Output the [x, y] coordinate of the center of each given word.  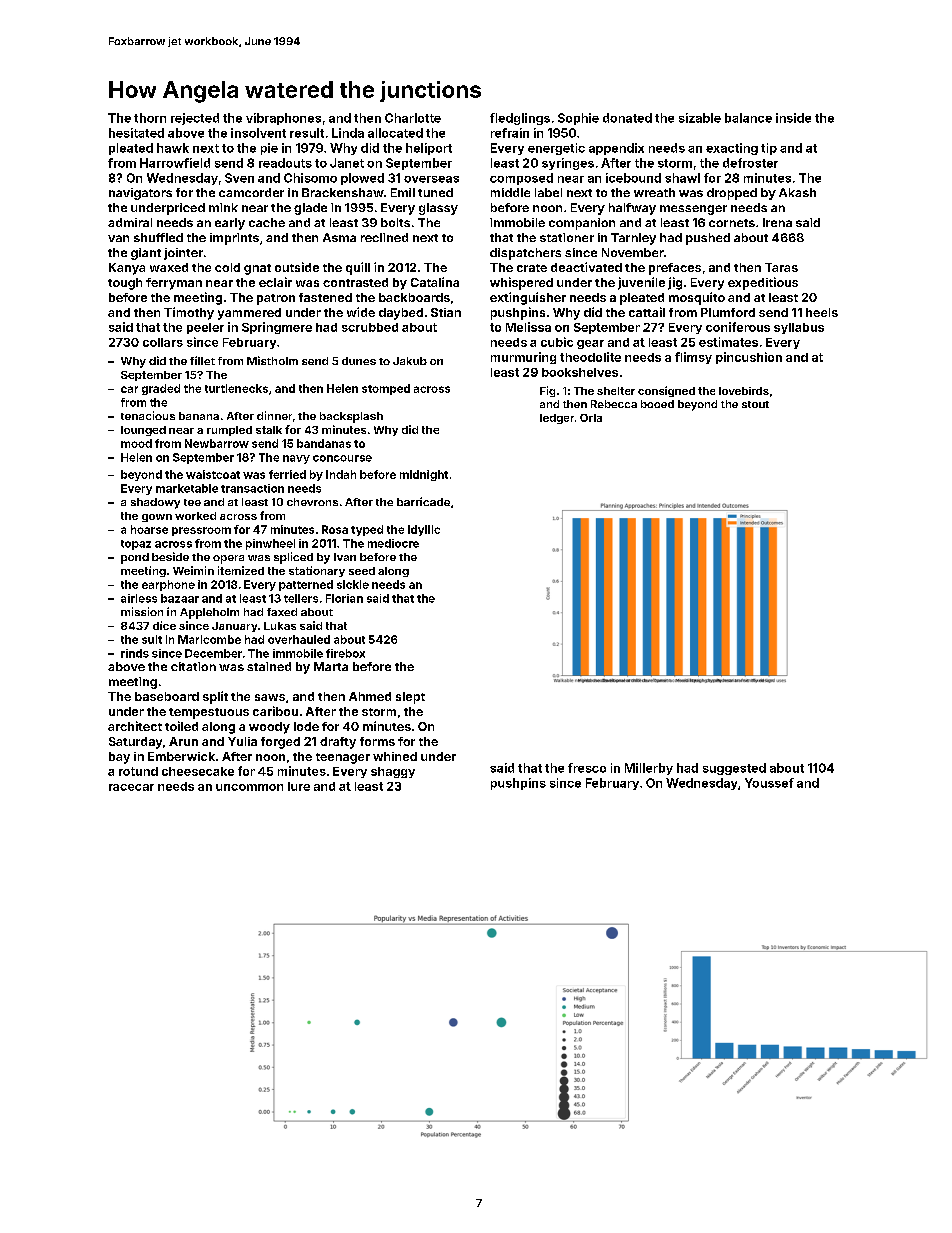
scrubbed [370, 327]
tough [125, 284]
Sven [239, 178]
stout [755, 404]
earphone [168, 585]
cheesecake [198, 771]
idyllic [424, 530]
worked [195, 516]
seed [362, 571]
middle [510, 192]
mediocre [393, 543]
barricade [423, 501]
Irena [777, 222]
